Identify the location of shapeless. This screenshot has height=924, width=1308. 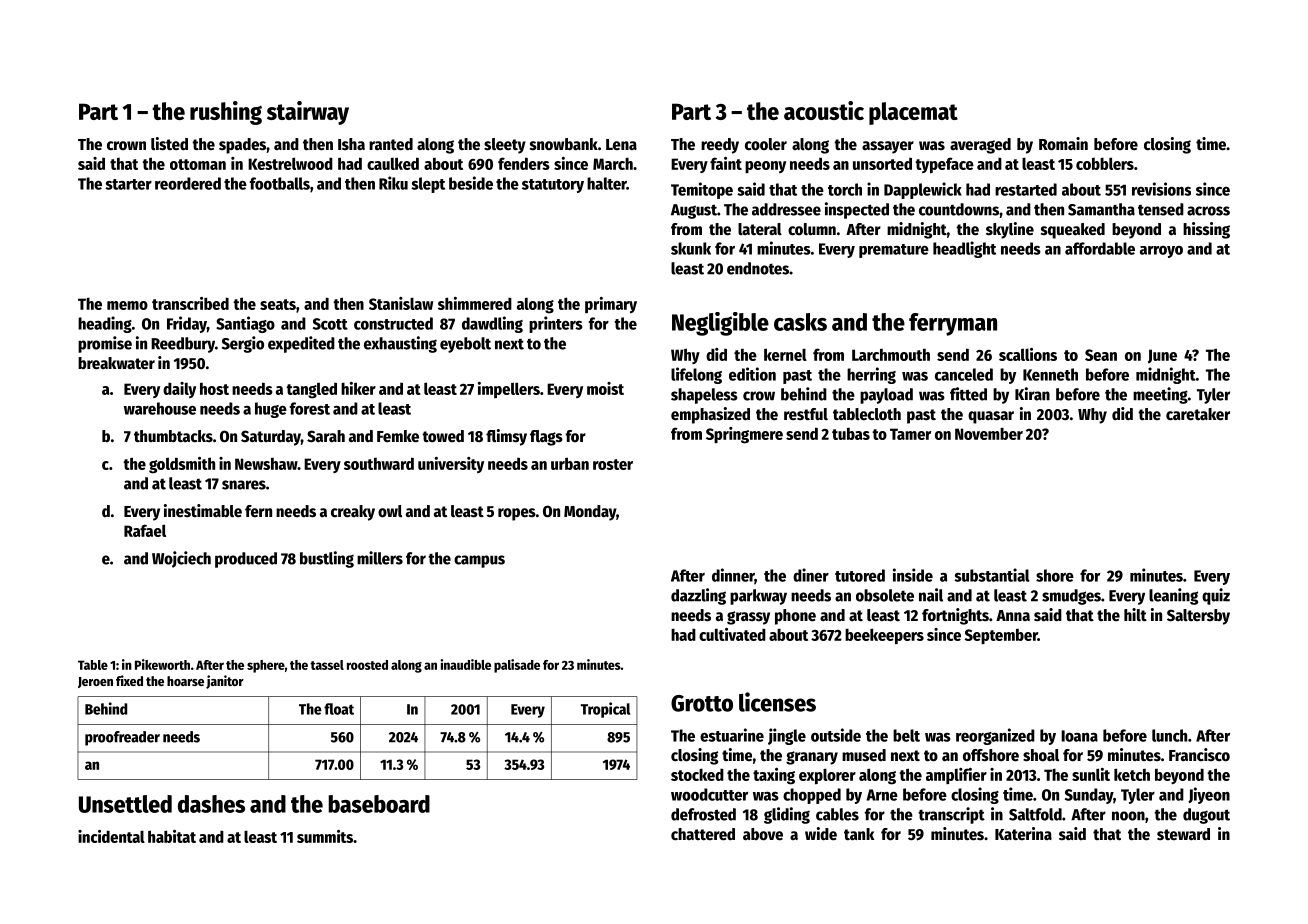
(704, 396).
